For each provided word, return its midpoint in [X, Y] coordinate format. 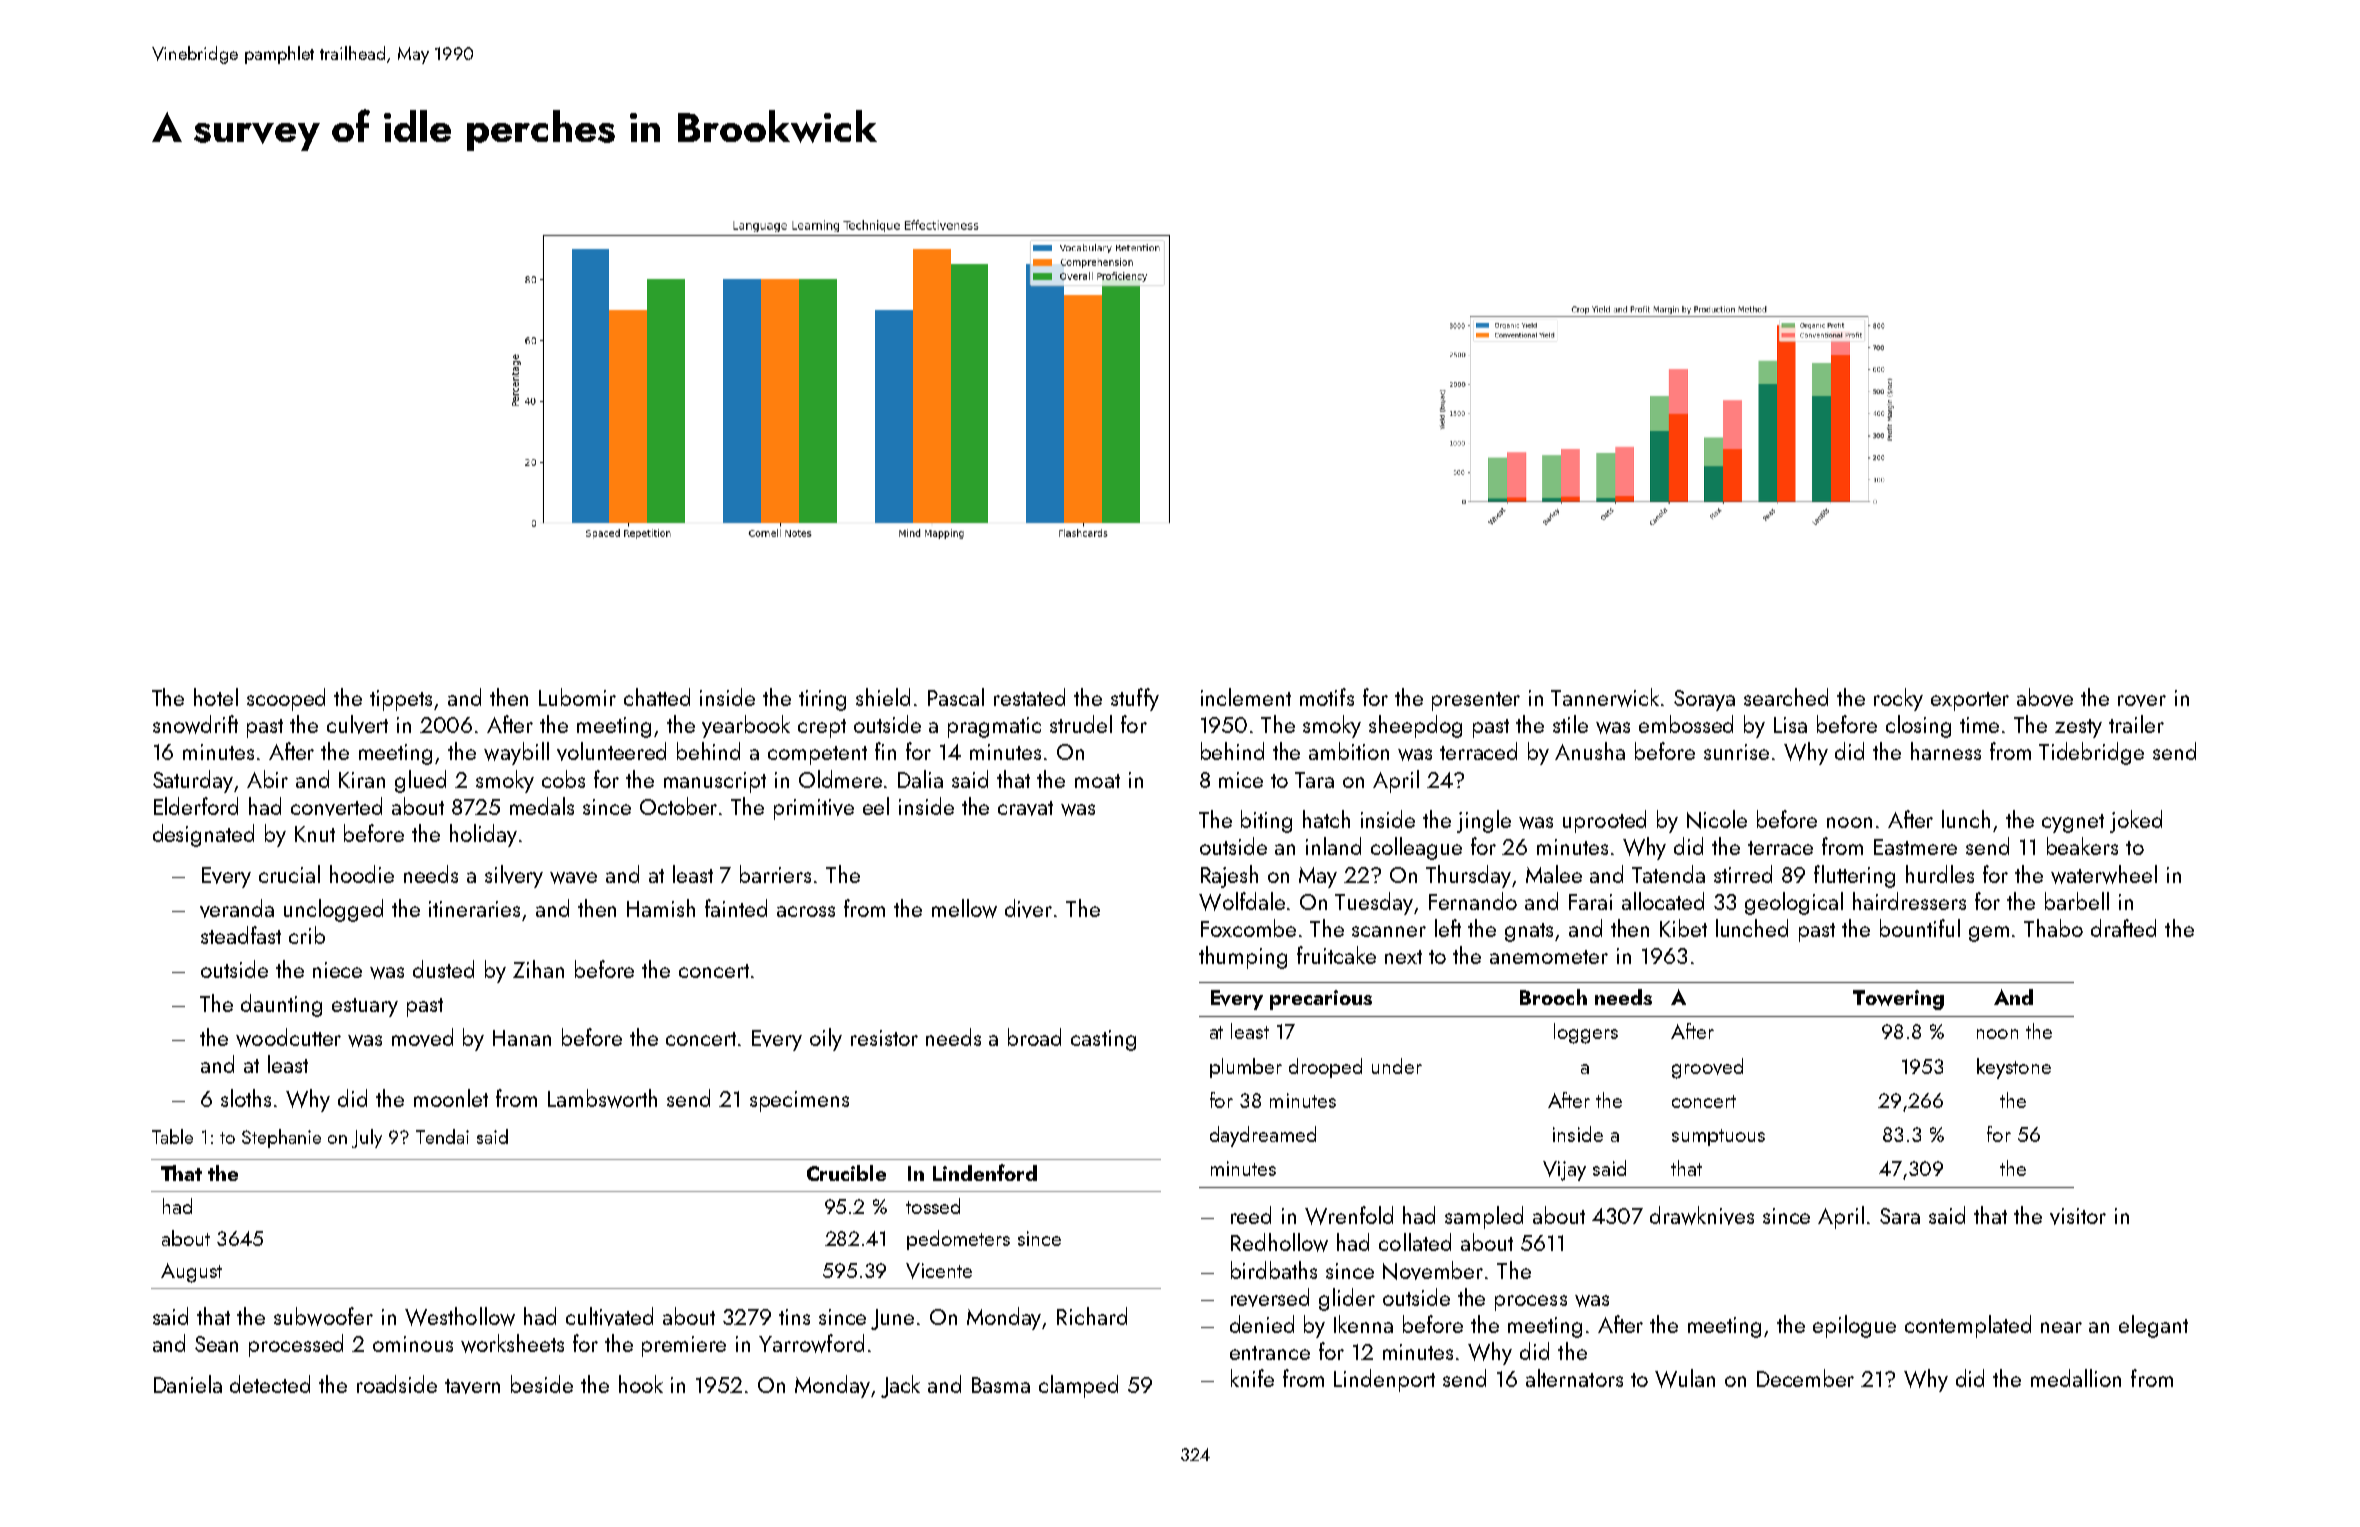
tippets [401, 700]
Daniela [188, 1384]
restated [1029, 697]
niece [337, 970]
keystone [2014, 1068]
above [2045, 697]
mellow [964, 908]
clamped [1078, 1386]
